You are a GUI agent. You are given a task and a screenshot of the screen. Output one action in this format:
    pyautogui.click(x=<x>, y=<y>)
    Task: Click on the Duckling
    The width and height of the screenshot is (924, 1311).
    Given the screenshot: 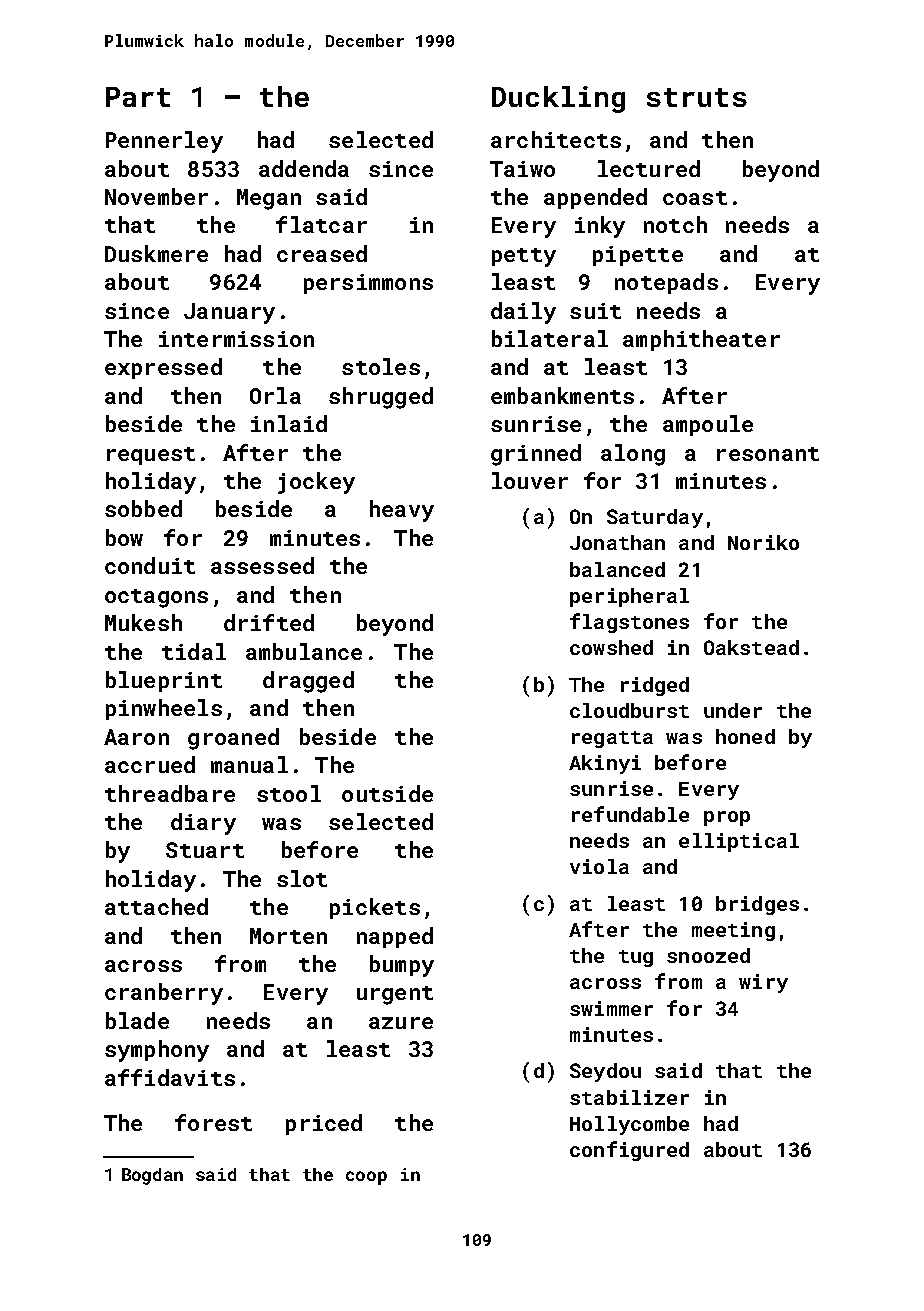 What is the action you would take?
    pyautogui.click(x=558, y=99)
